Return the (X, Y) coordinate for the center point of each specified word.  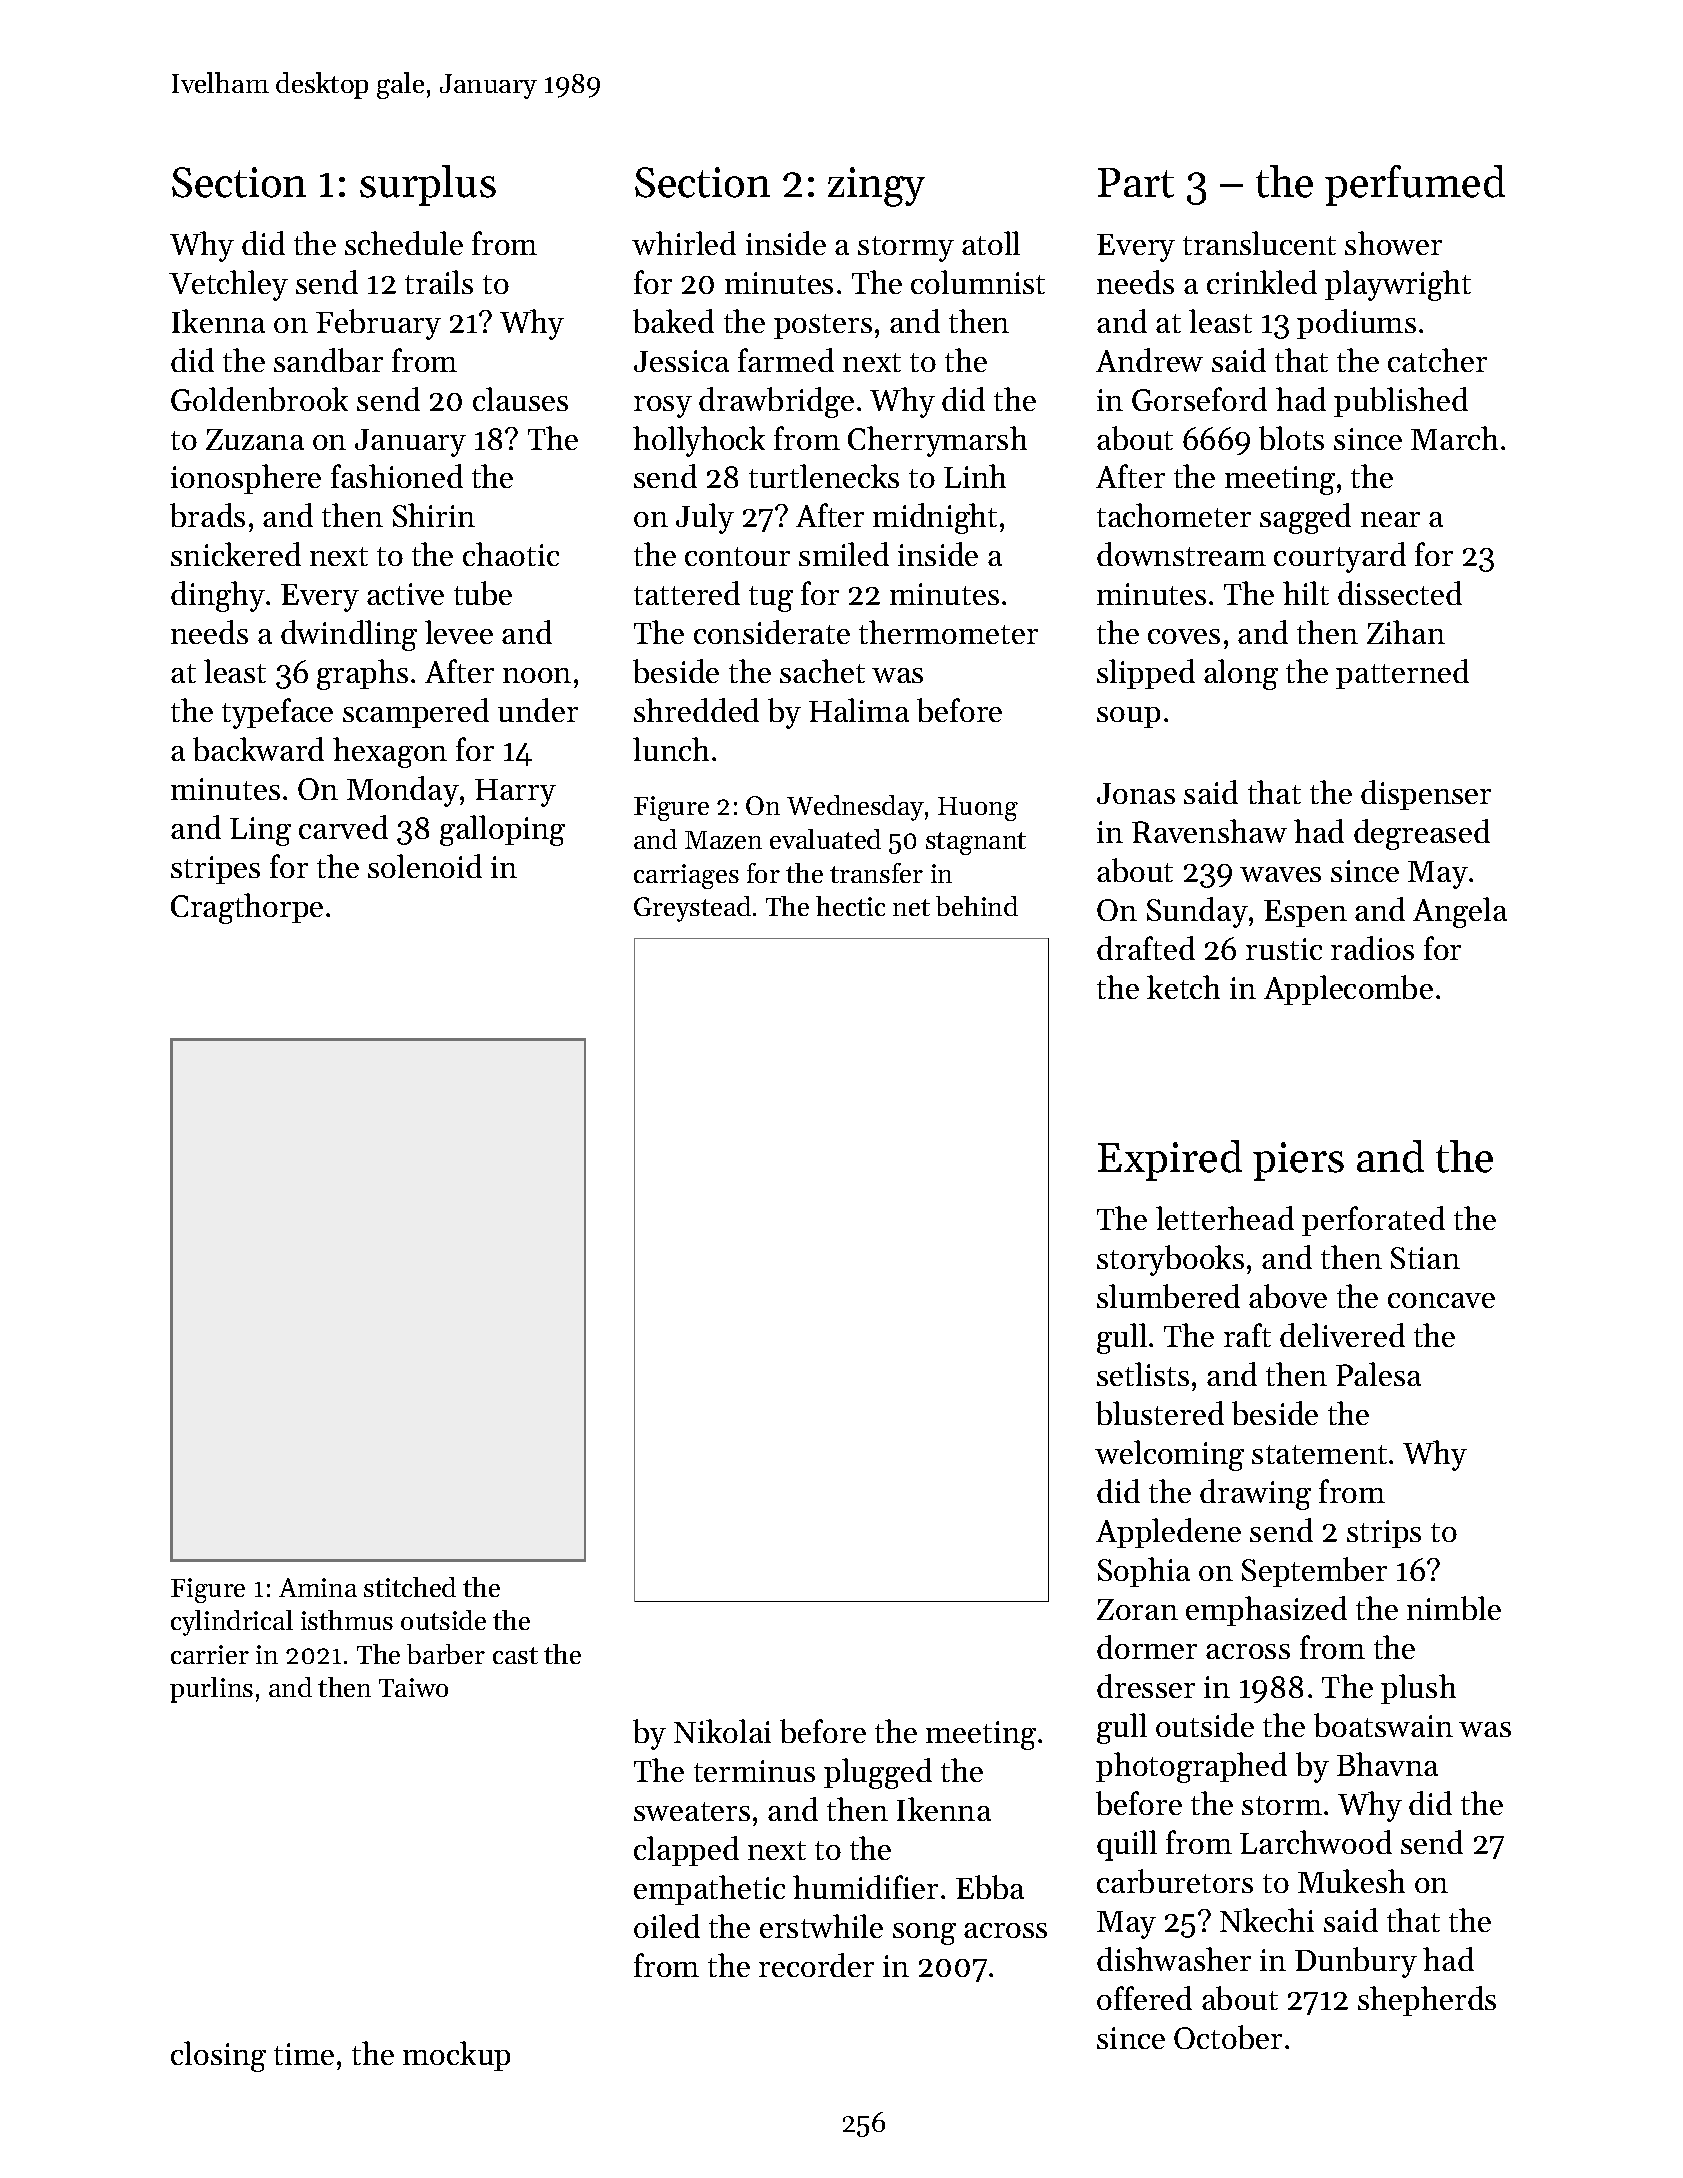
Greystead (692, 909)
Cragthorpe (247, 908)
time (304, 2054)
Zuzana (255, 439)
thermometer (948, 632)
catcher (1437, 360)
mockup (456, 2056)
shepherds (1427, 2001)
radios (1372, 948)
